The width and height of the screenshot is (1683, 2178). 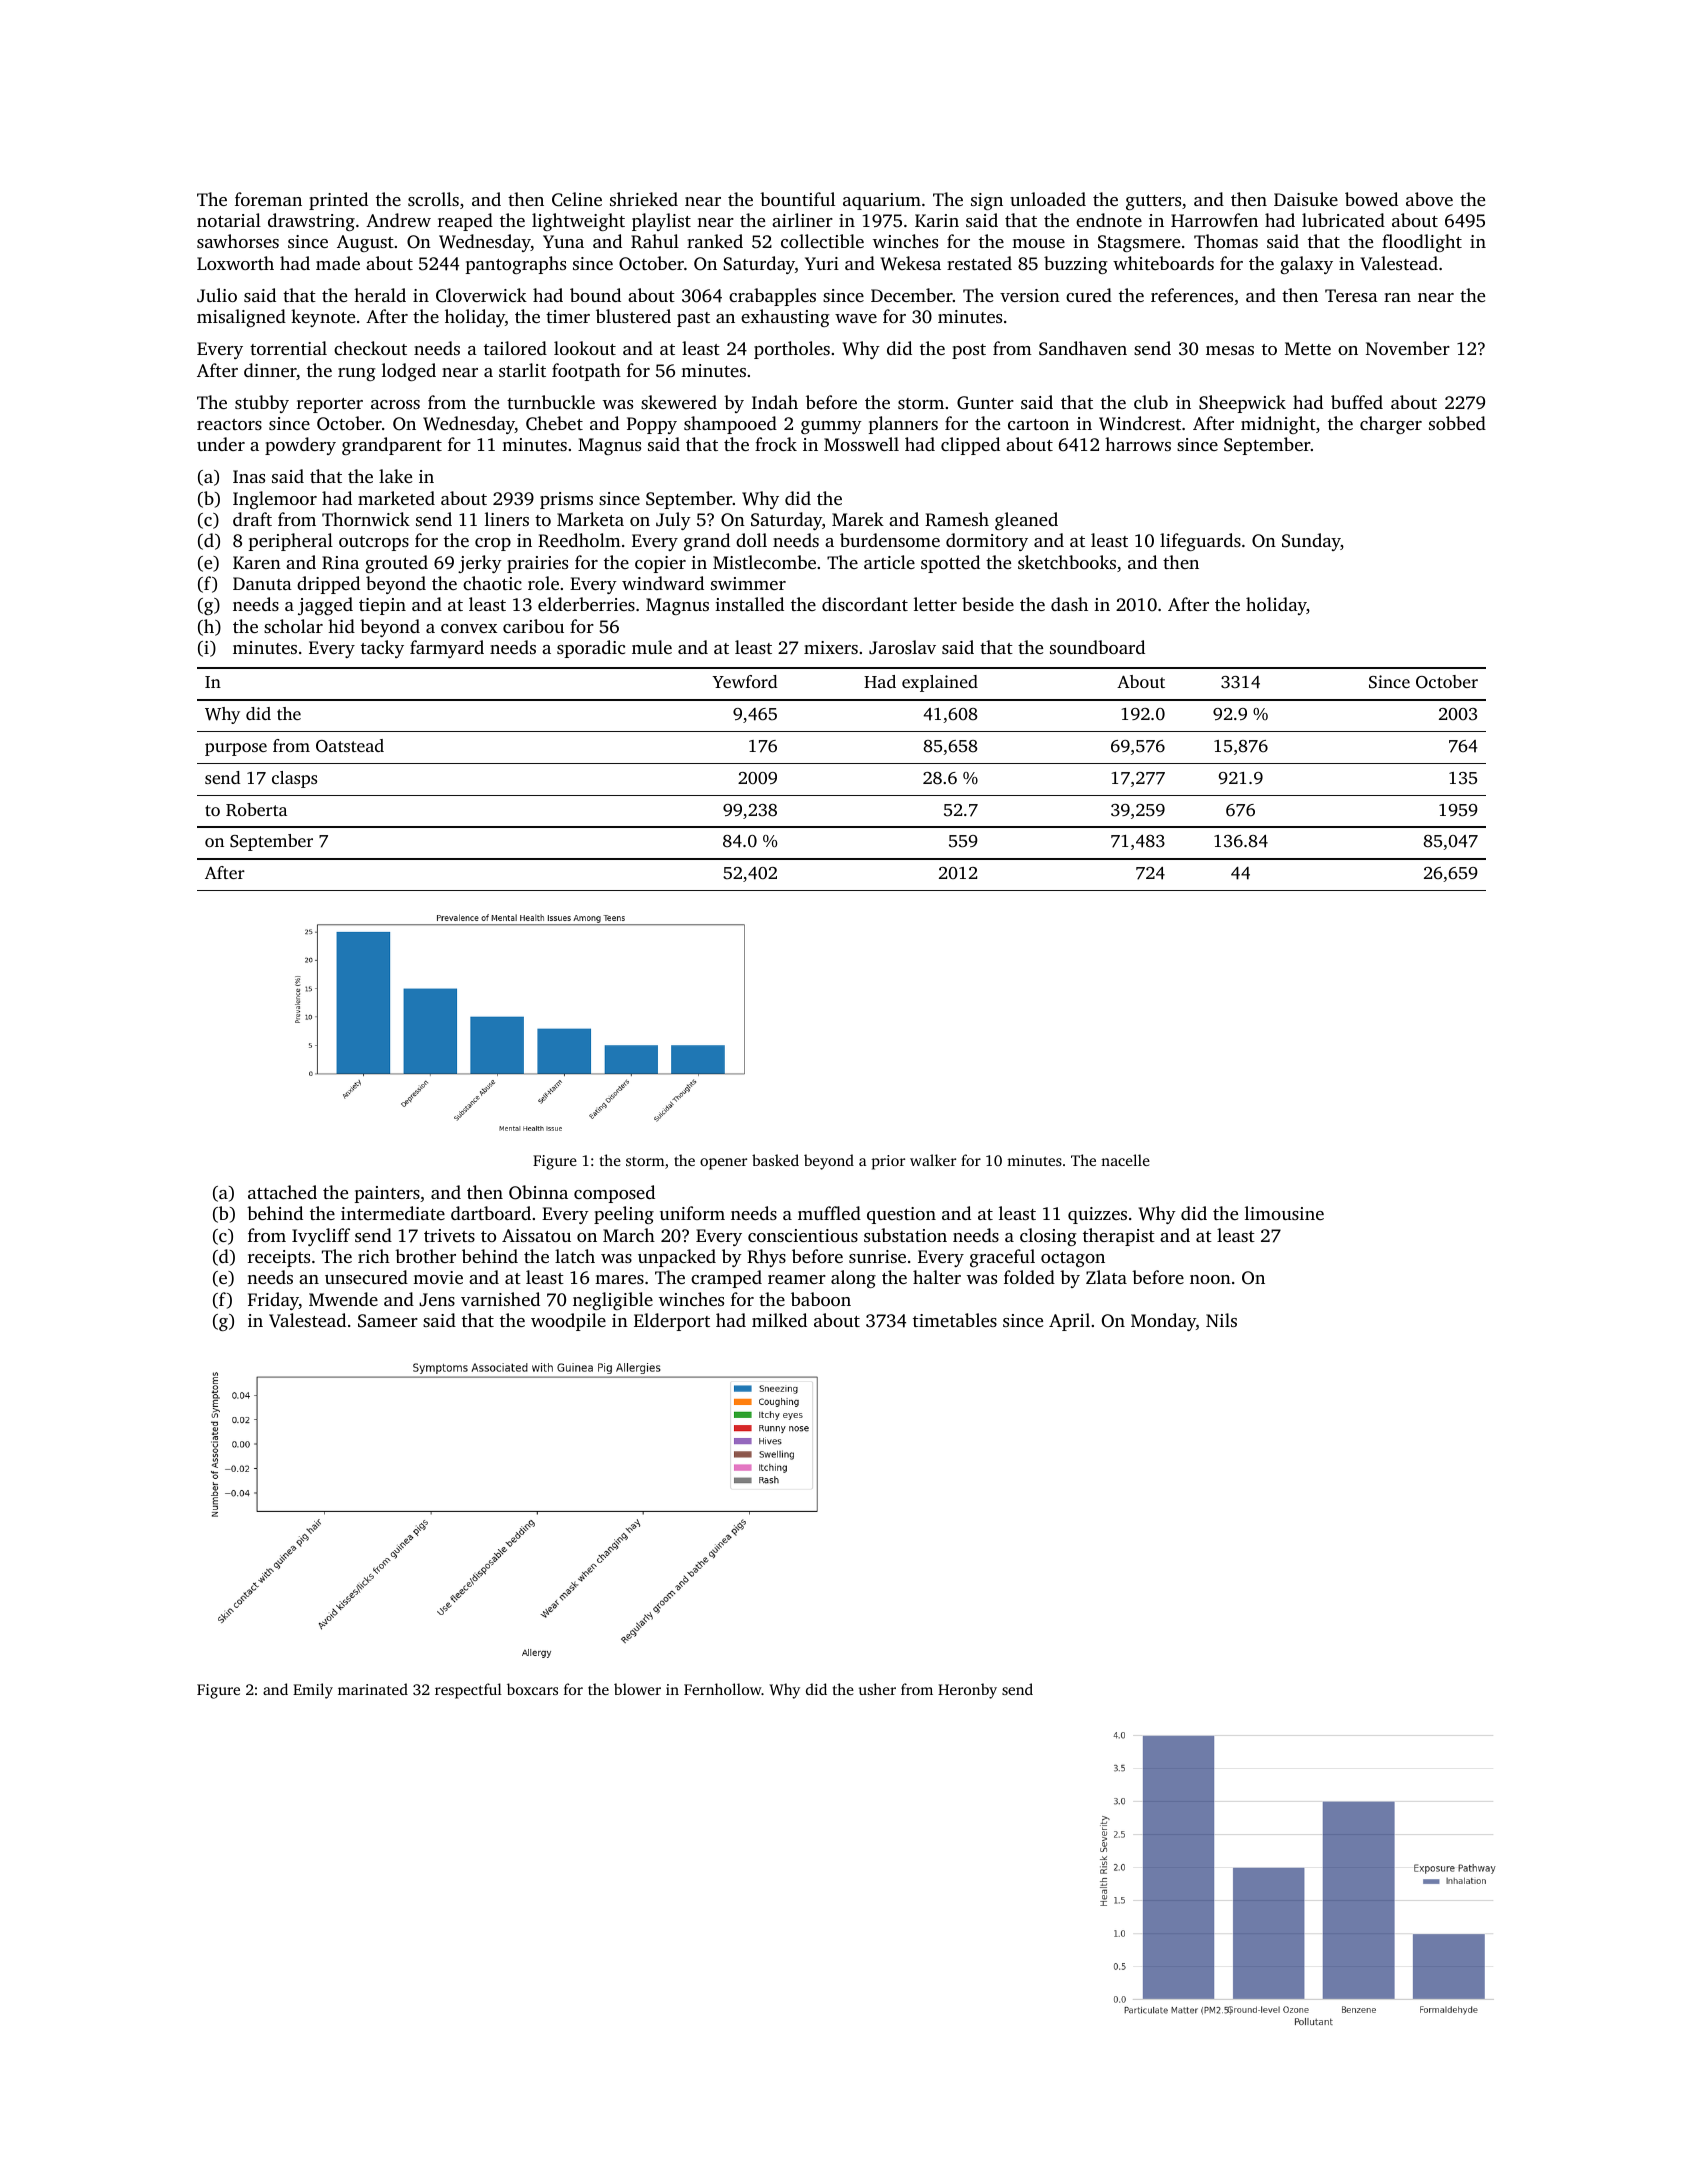 What do you see at coordinates (1097, 647) in the screenshot?
I see `soundboard` at bounding box center [1097, 647].
